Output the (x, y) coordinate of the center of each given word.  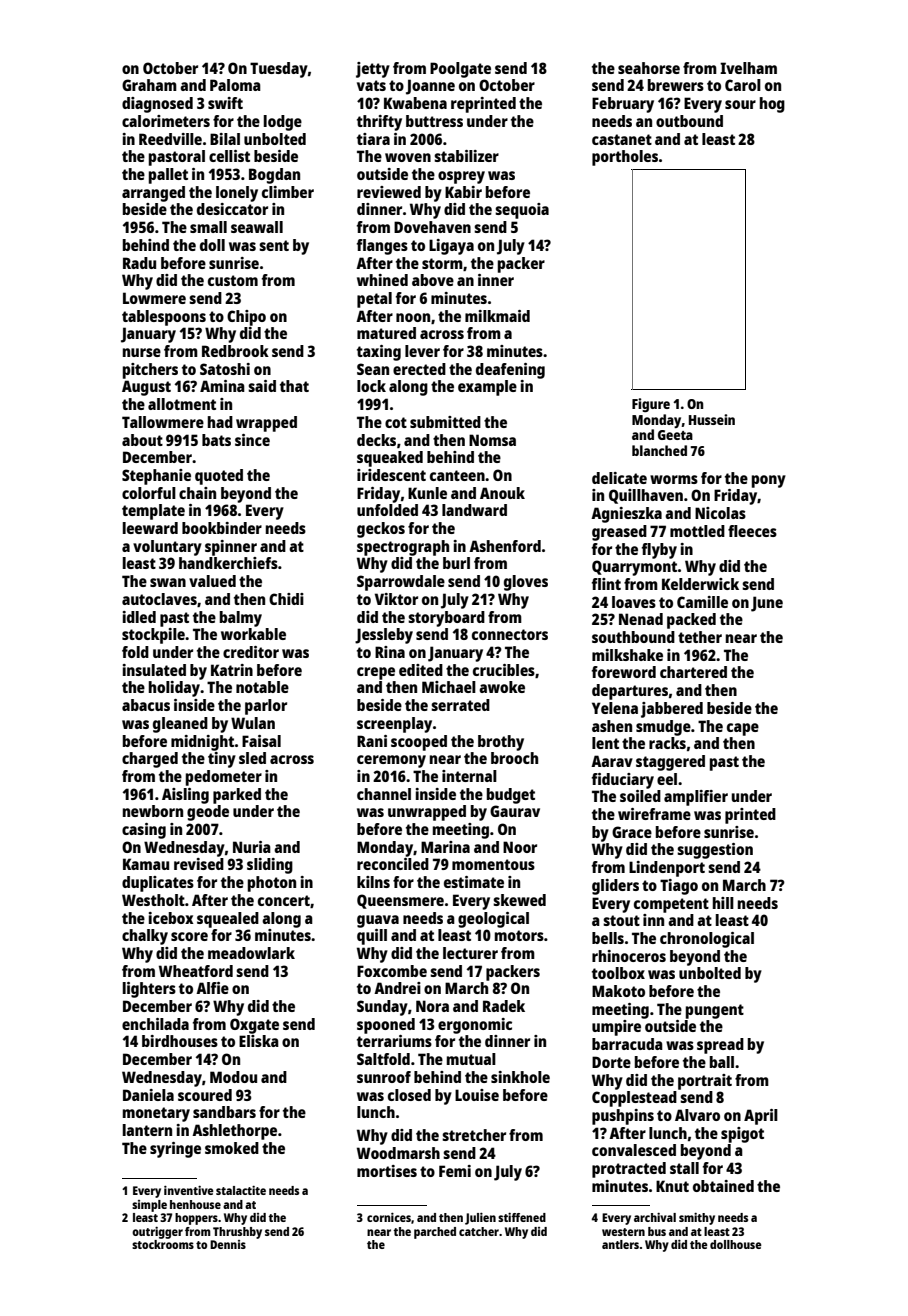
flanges (382, 247)
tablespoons (164, 318)
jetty (373, 70)
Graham (149, 85)
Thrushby (237, 1233)
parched (435, 1233)
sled (252, 758)
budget (511, 796)
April (761, 1117)
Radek (504, 1006)
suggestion (715, 851)
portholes (625, 158)
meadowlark (251, 953)
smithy (697, 1219)
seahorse (649, 68)
